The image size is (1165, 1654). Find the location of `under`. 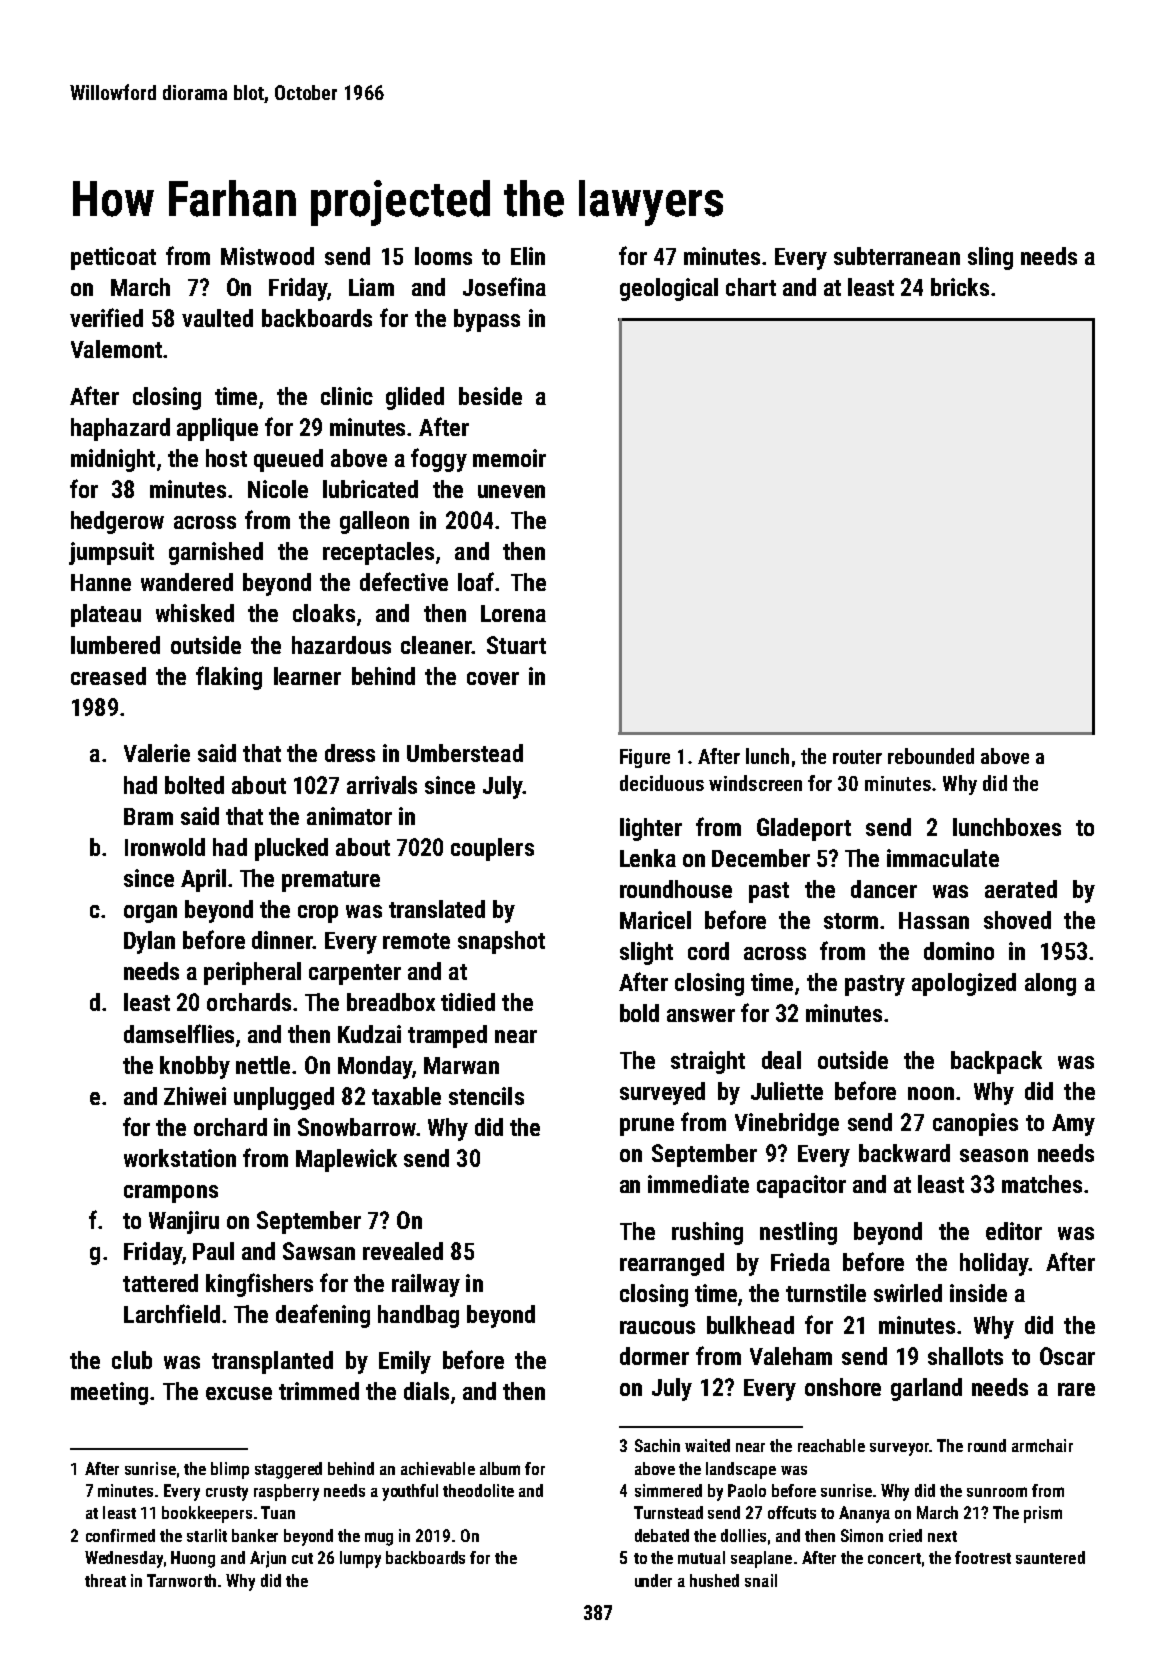

under is located at coordinates (653, 1580).
